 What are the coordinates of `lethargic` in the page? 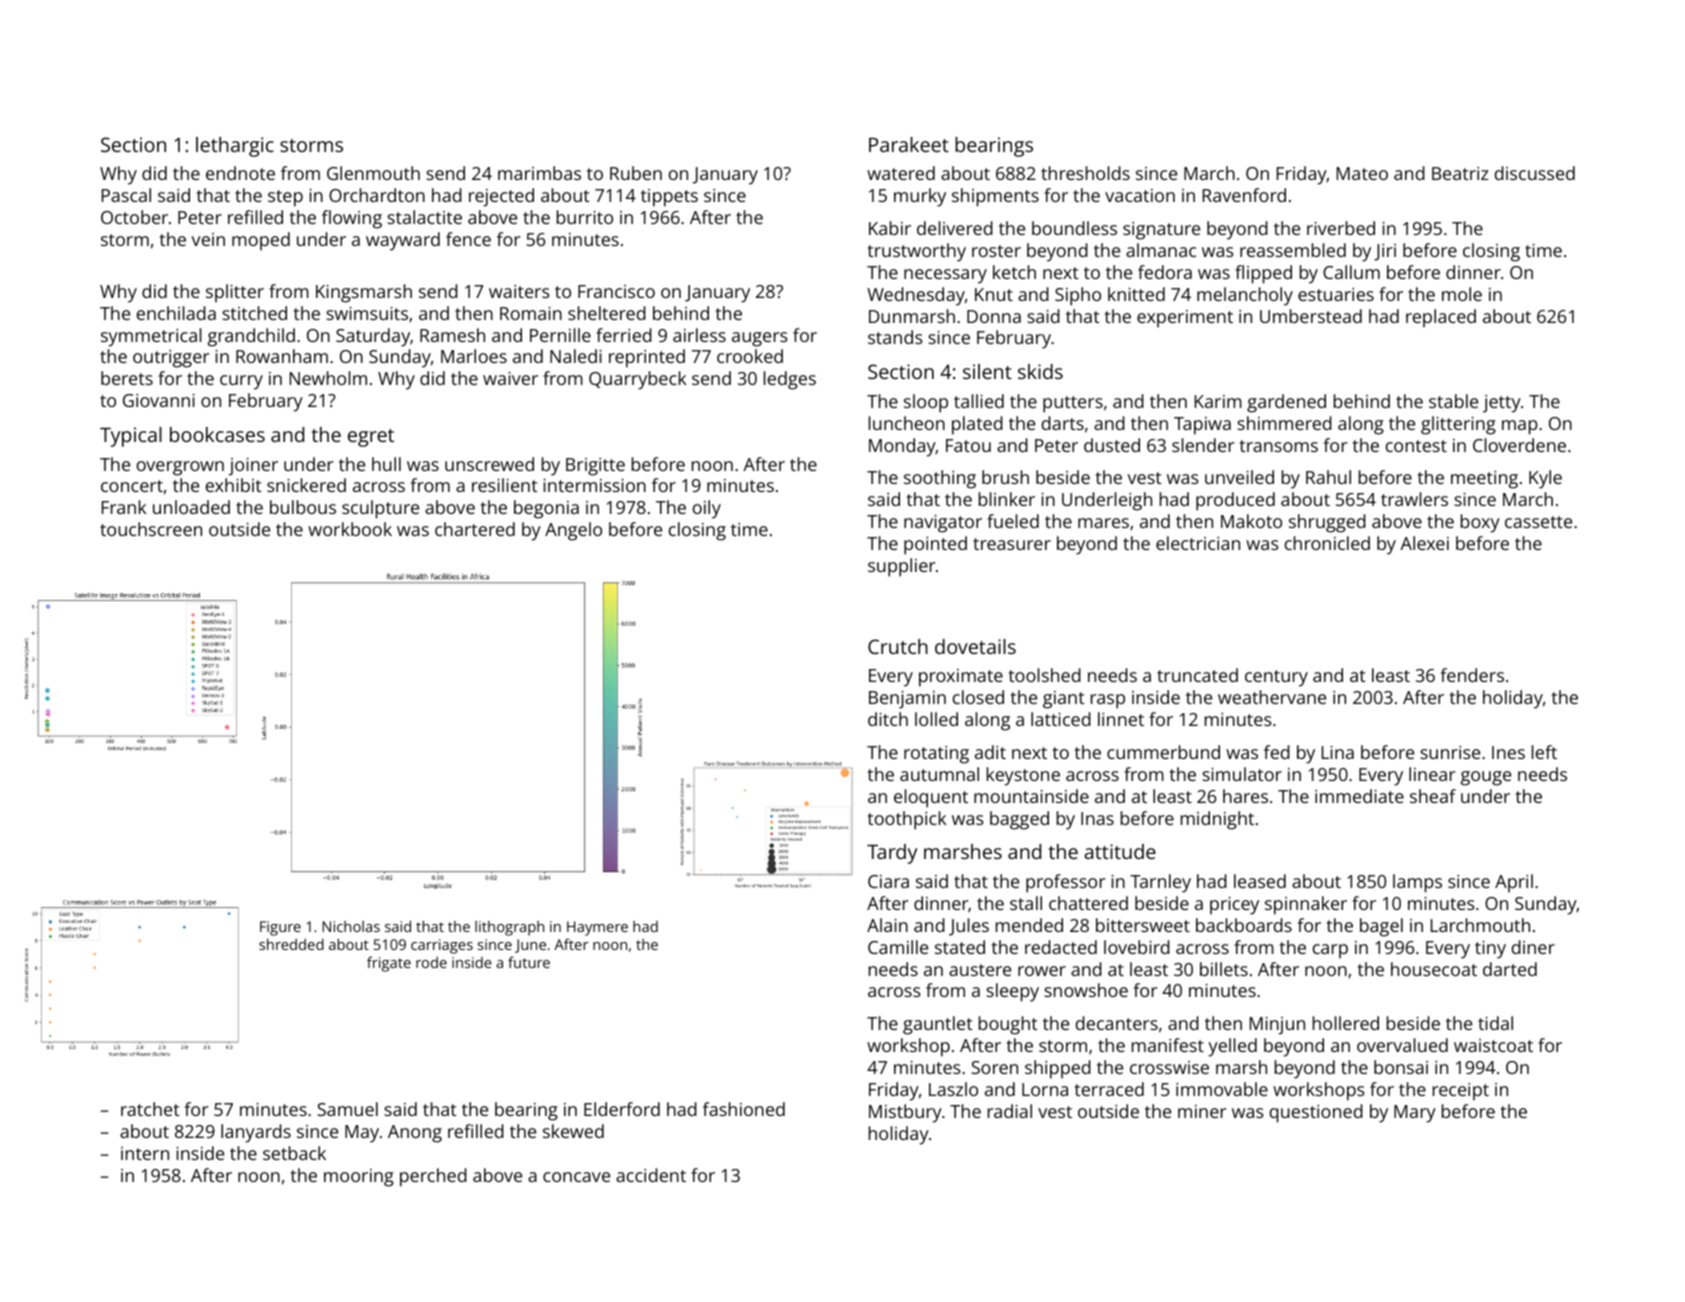 It's located at (235, 147).
